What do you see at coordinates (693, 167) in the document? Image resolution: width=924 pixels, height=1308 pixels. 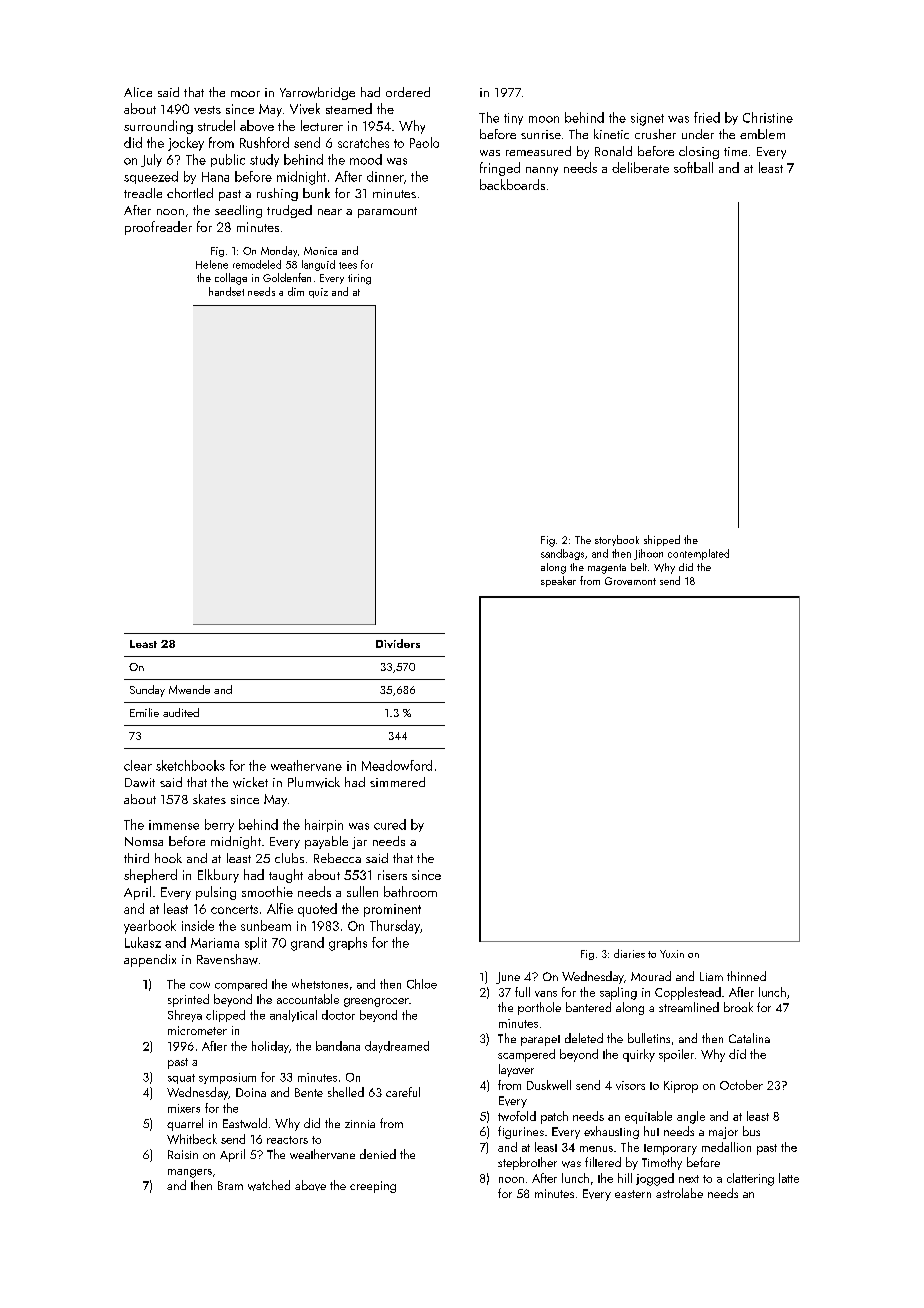 I see `softball` at bounding box center [693, 167].
